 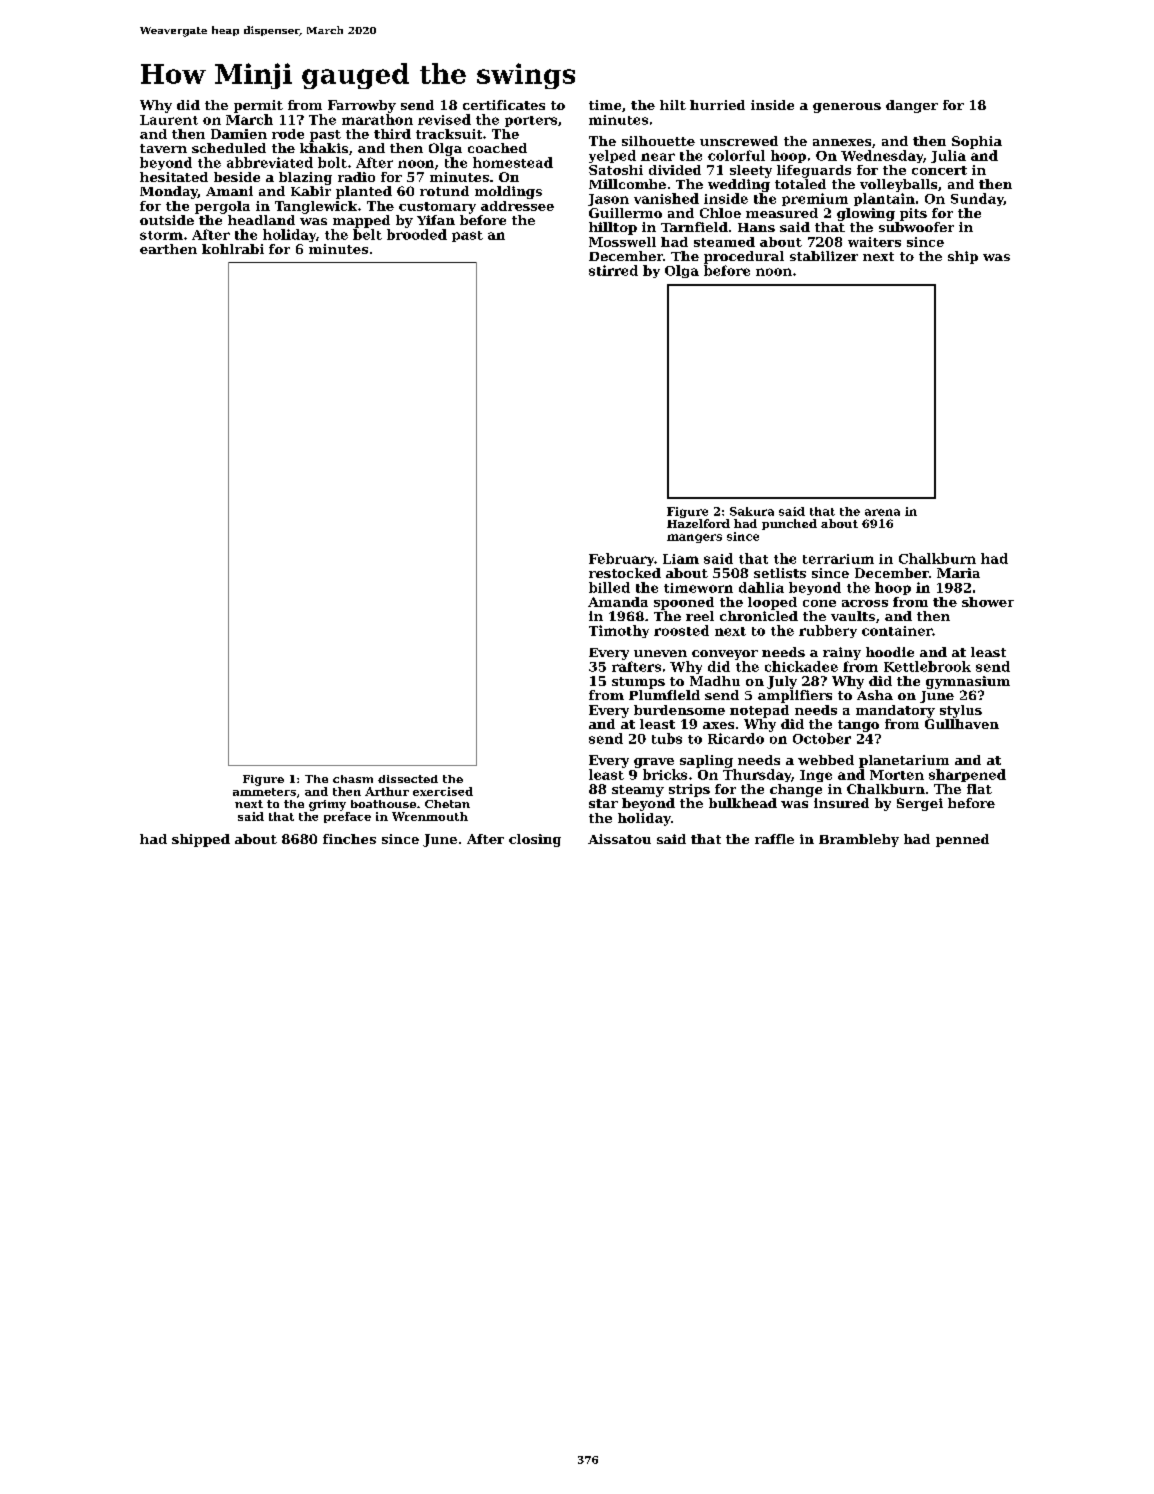 What do you see at coordinates (233, 249) in the page?
I see `kohlrabi` at bounding box center [233, 249].
